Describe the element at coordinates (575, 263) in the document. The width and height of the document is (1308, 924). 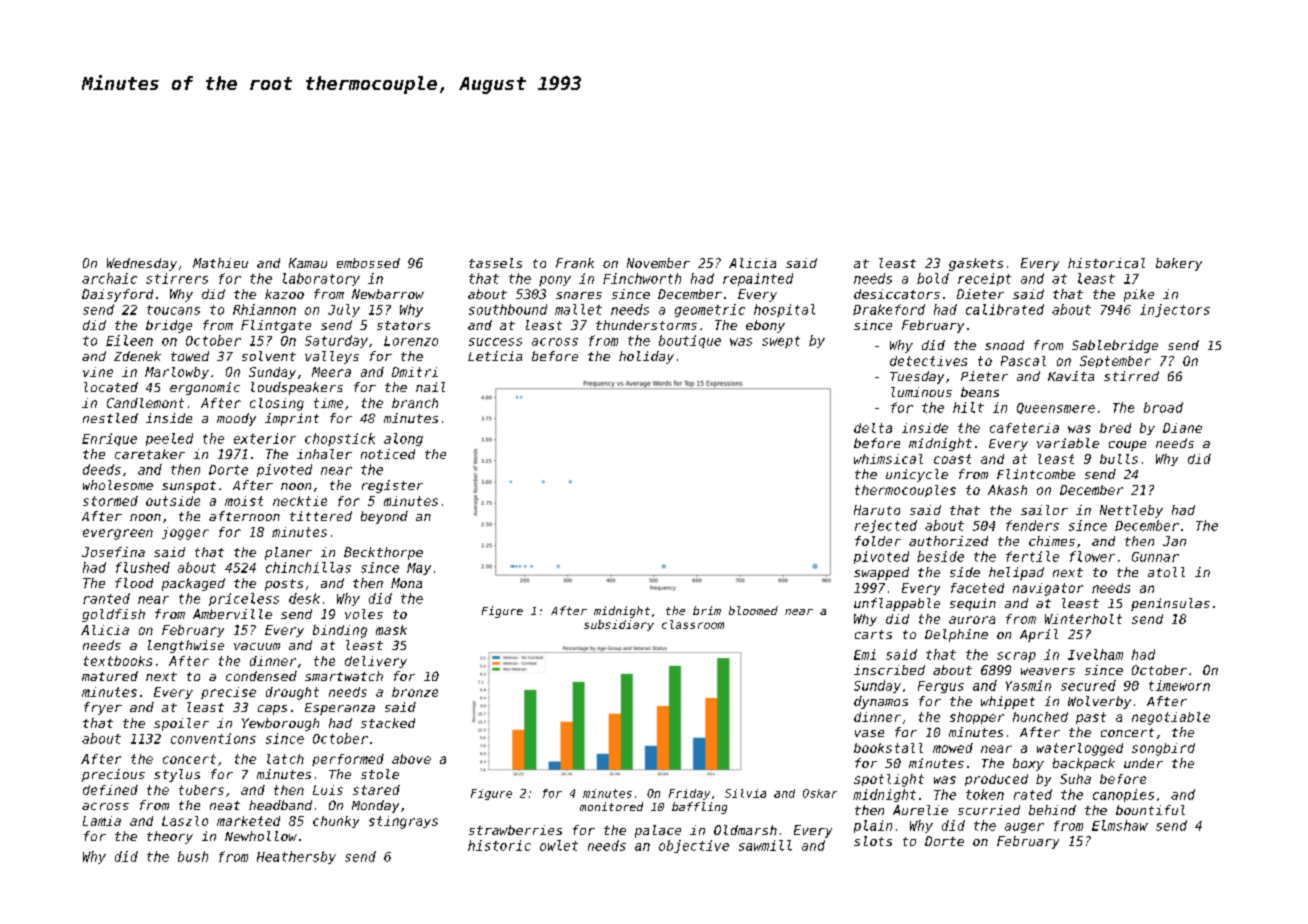
I see `Frank` at that location.
